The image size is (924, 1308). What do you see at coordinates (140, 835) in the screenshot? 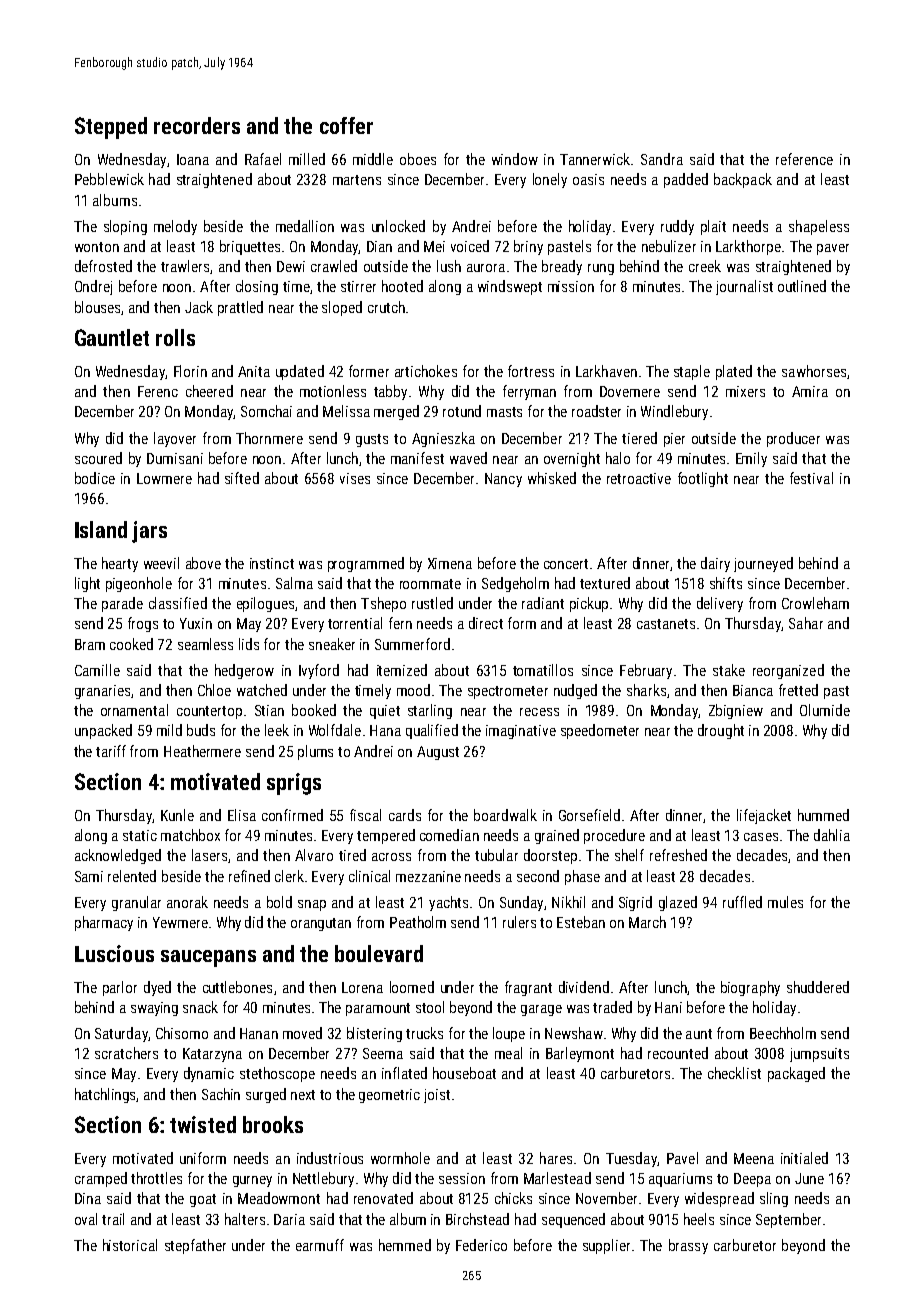
I see `static` at bounding box center [140, 835].
